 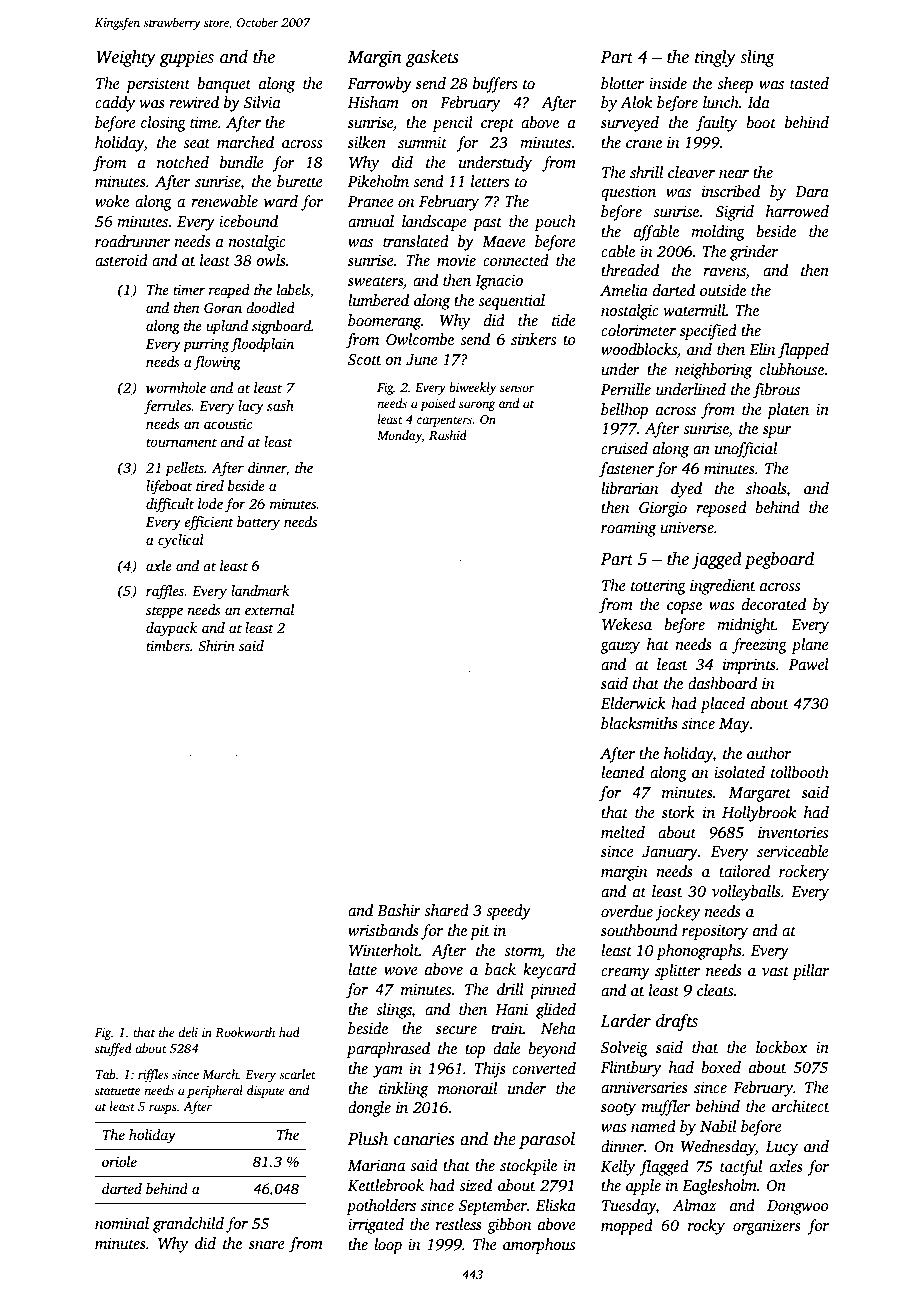 What do you see at coordinates (168, 645) in the screenshot?
I see `timbers` at bounding box center [168, 645].
